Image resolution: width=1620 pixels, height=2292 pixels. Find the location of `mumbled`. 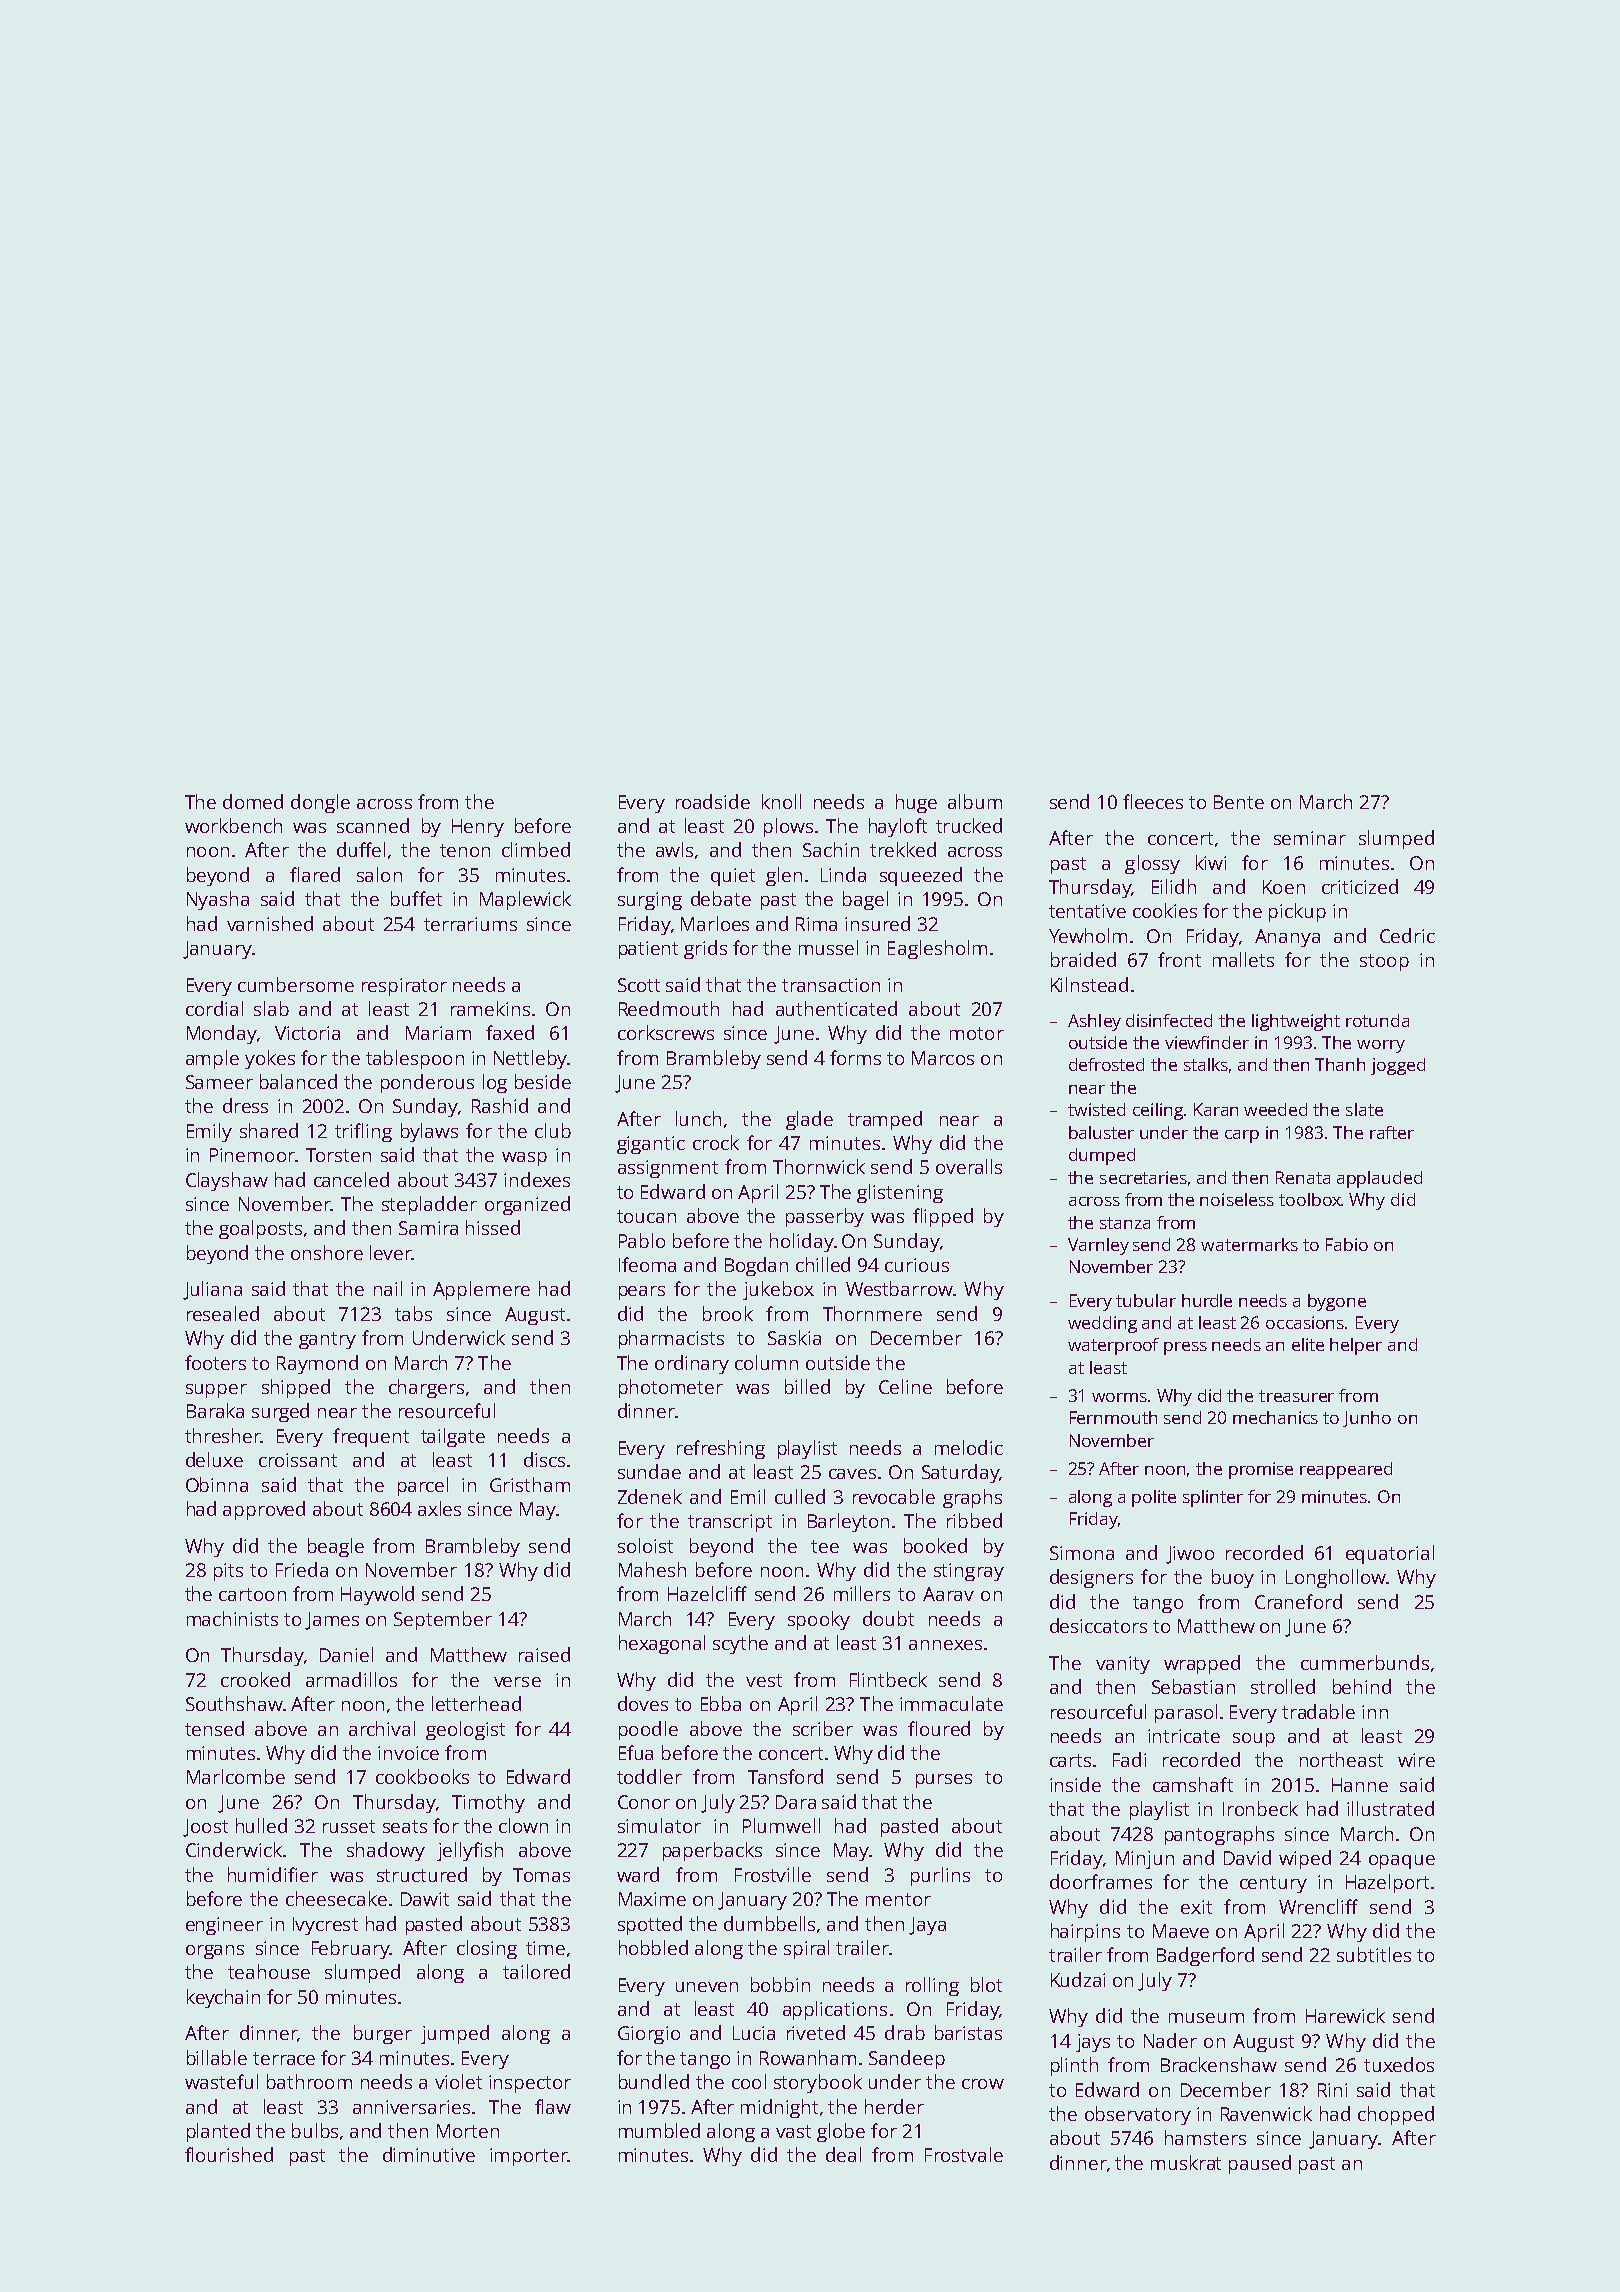

mumbled is located at coordinates (659, 2130).
